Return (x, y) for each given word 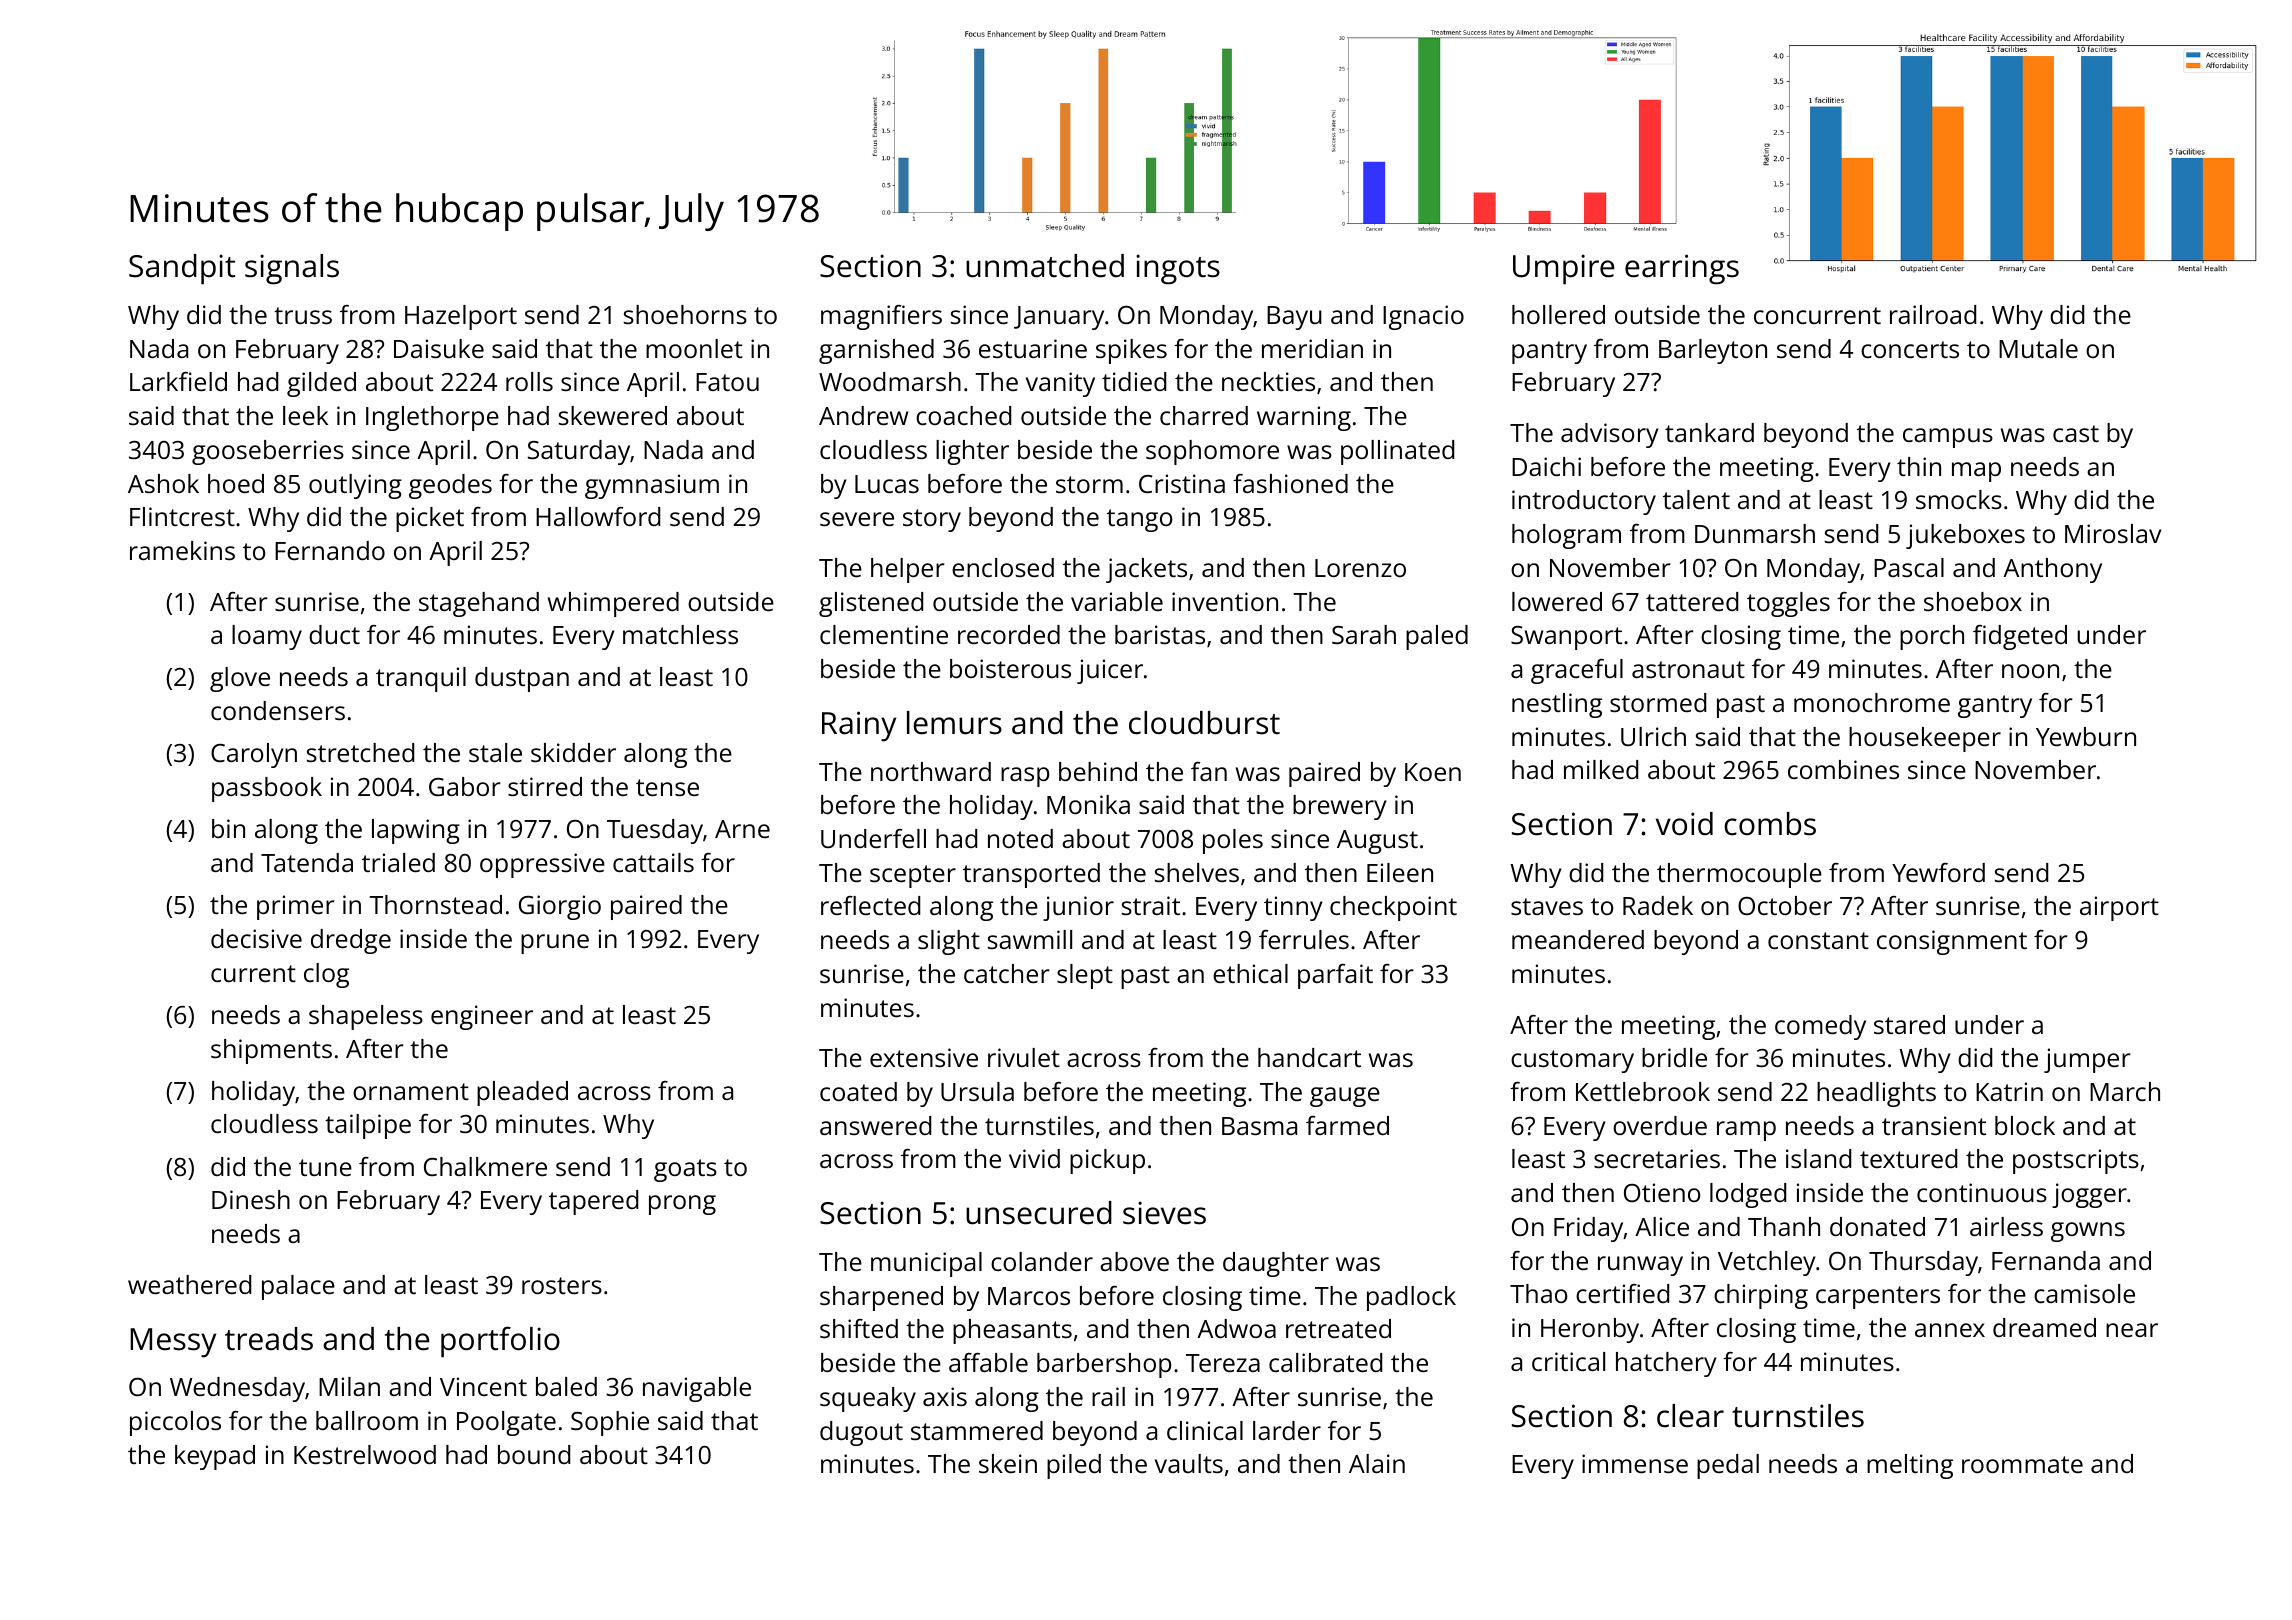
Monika (1088, 804)
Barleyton (1713, 351)
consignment (1952, 942)
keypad (215, 1457)
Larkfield (178, 381)
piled (1074, 1466)
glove (240, 679)
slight (949, 942)
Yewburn (2086, 736)
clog (326, 975)
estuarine (1033, 348)
